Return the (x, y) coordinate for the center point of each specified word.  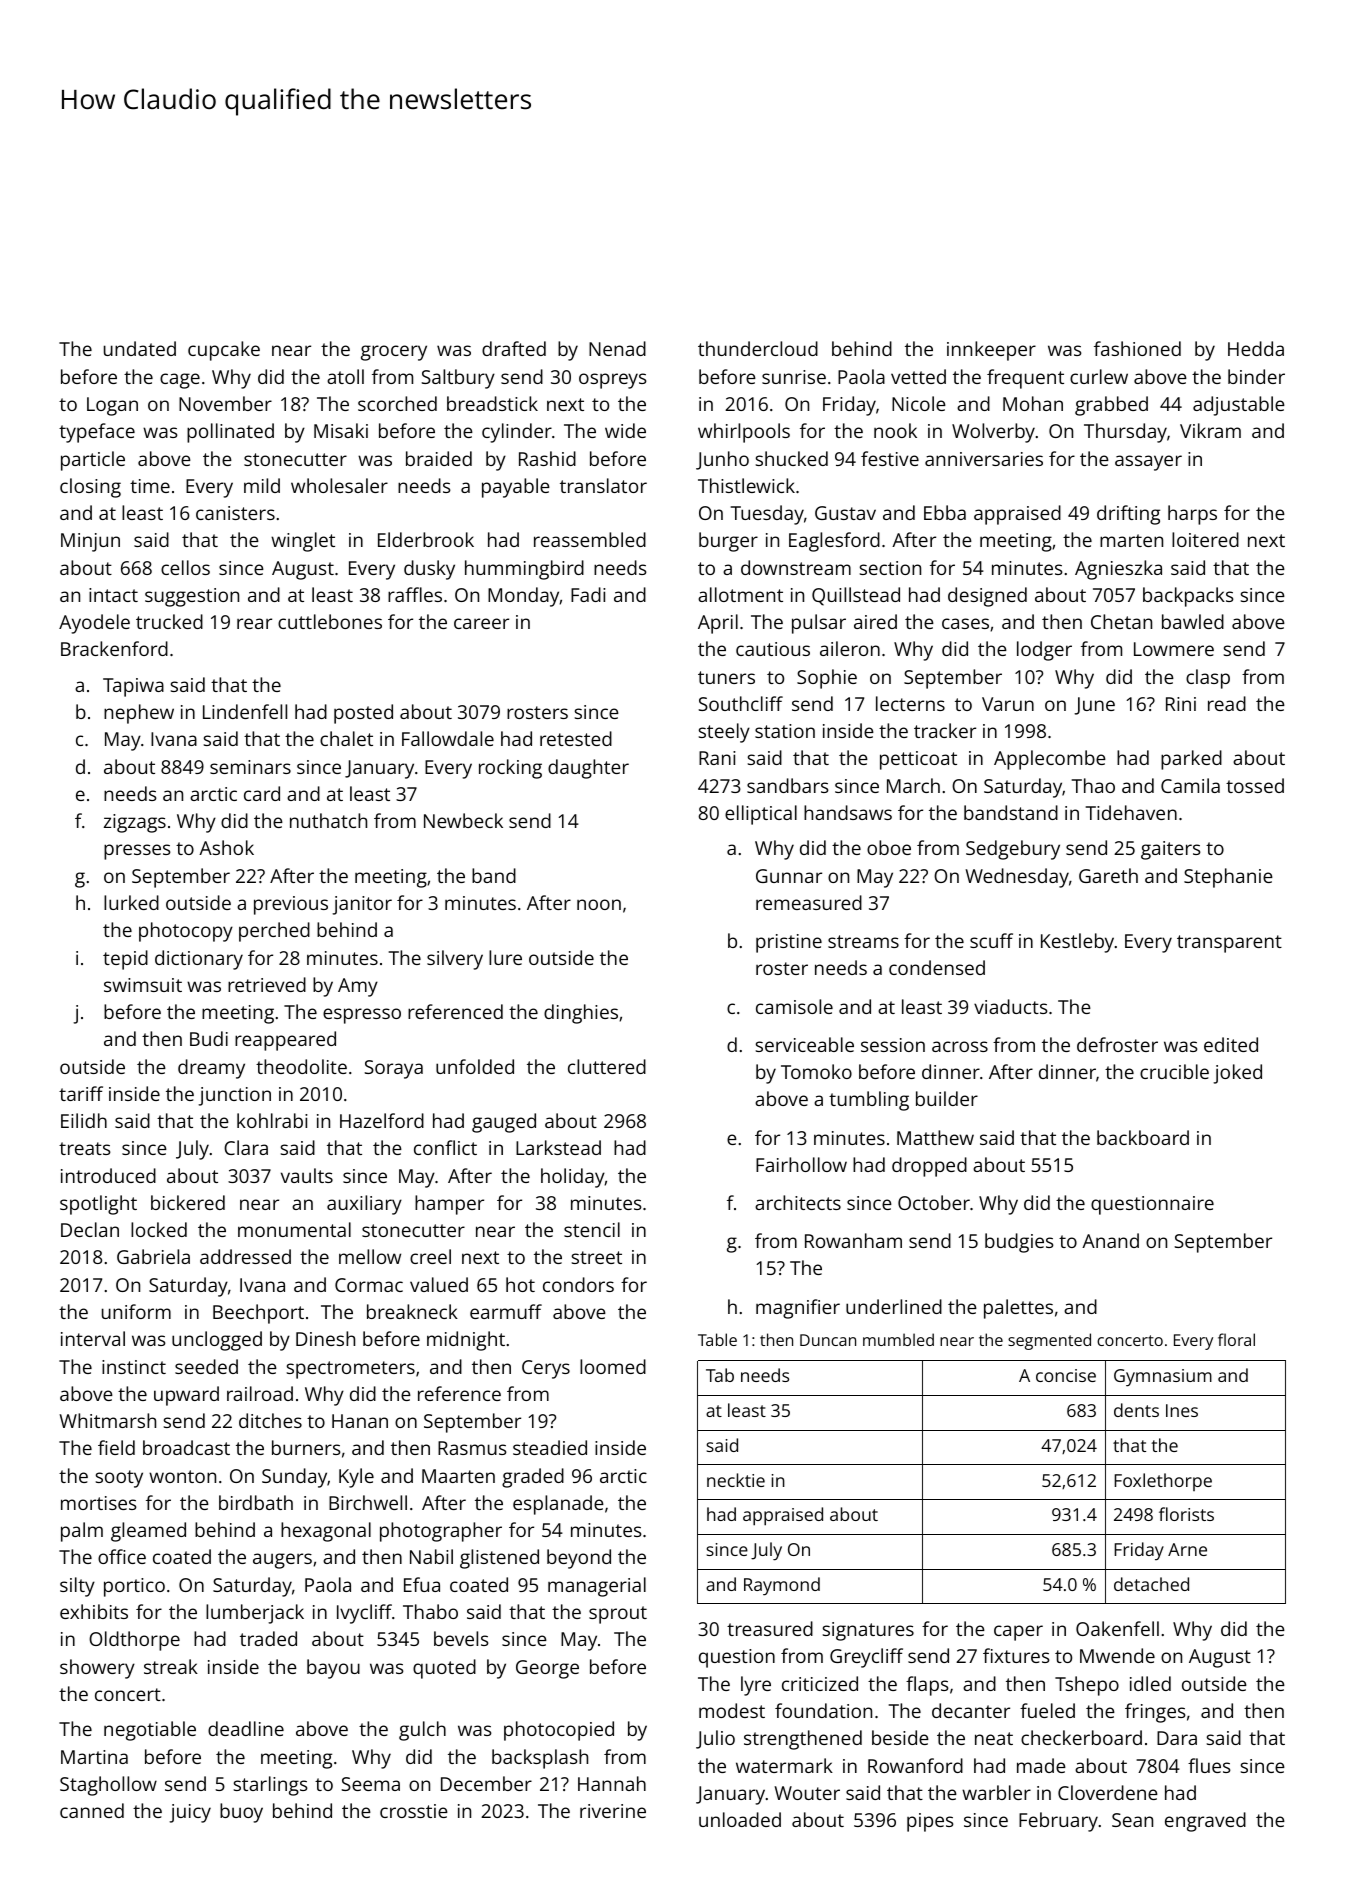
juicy (190, 1813)
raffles (415, 594)
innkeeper (991, 351)
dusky (429, 570)
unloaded (740, 1819)
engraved (1205, 1822)
